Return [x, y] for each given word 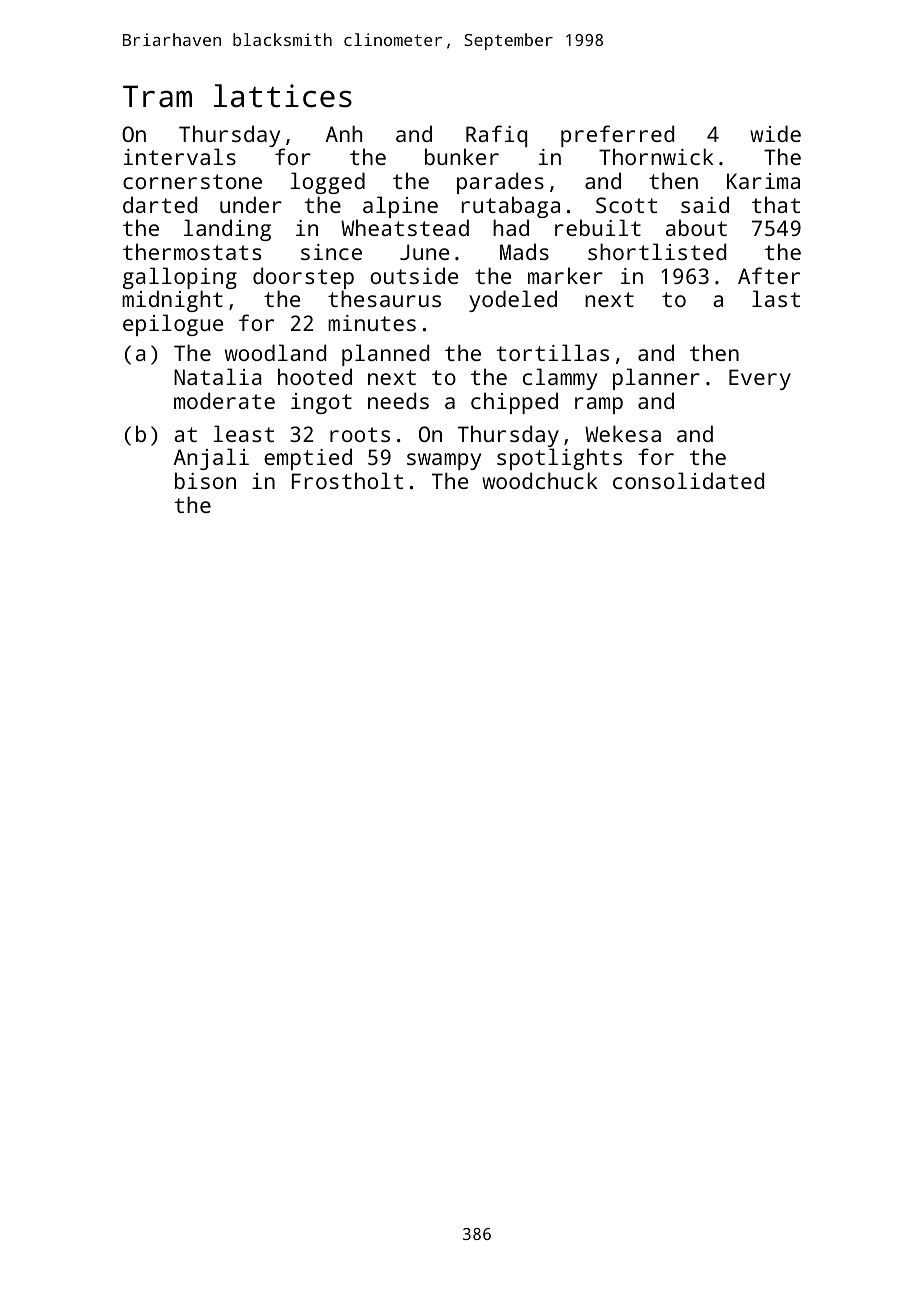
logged [327, 183]
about [696, 227]
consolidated [688, 480]
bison [205, 480]
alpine [400, 207]
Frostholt [347, 480]
